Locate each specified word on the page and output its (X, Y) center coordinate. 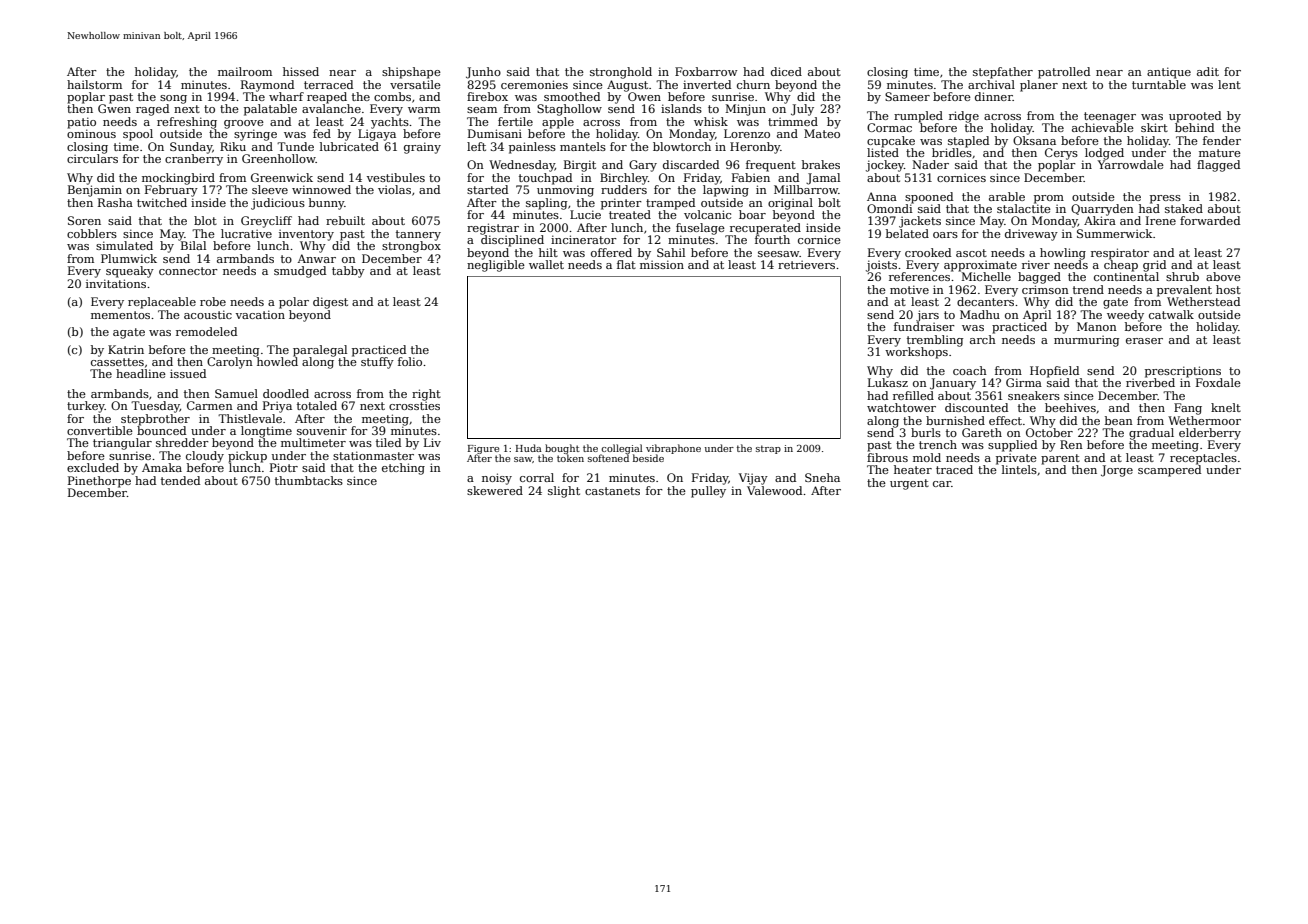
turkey (86, 407)
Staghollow (569, 110)
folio (410, 361)
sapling (546, 204)
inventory (306, 235)
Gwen (114, 108)
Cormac (889, 127)
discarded (691, 164)
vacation (260, 314)
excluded (93, 467)
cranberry (194, 160)
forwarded (1210, 220)
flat (626, 264)
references (919, 276)
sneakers (1034, 395)
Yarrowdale (1131, 164)
